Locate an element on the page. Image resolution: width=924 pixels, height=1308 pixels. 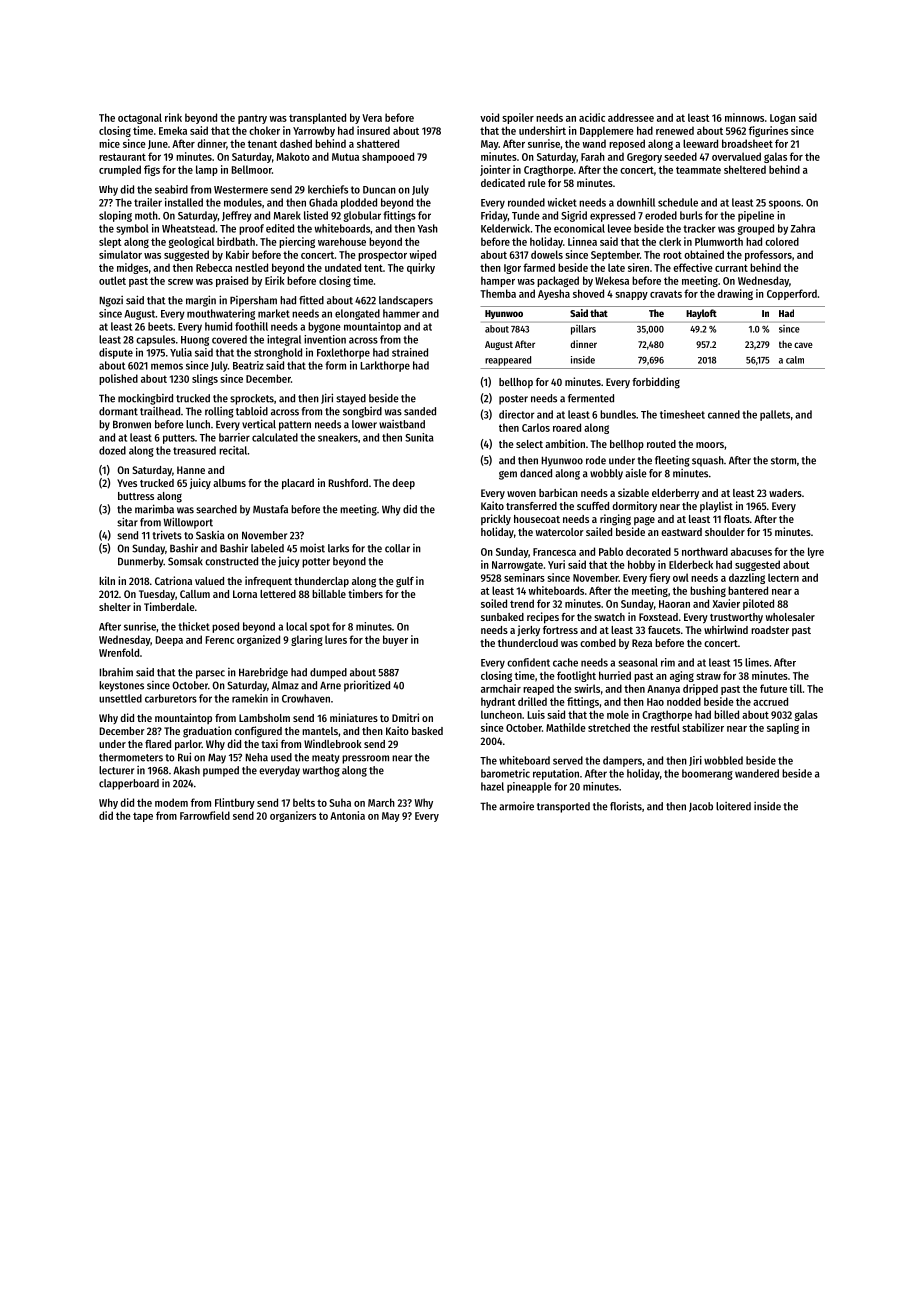
screw is located at coordinates (180, 282).
